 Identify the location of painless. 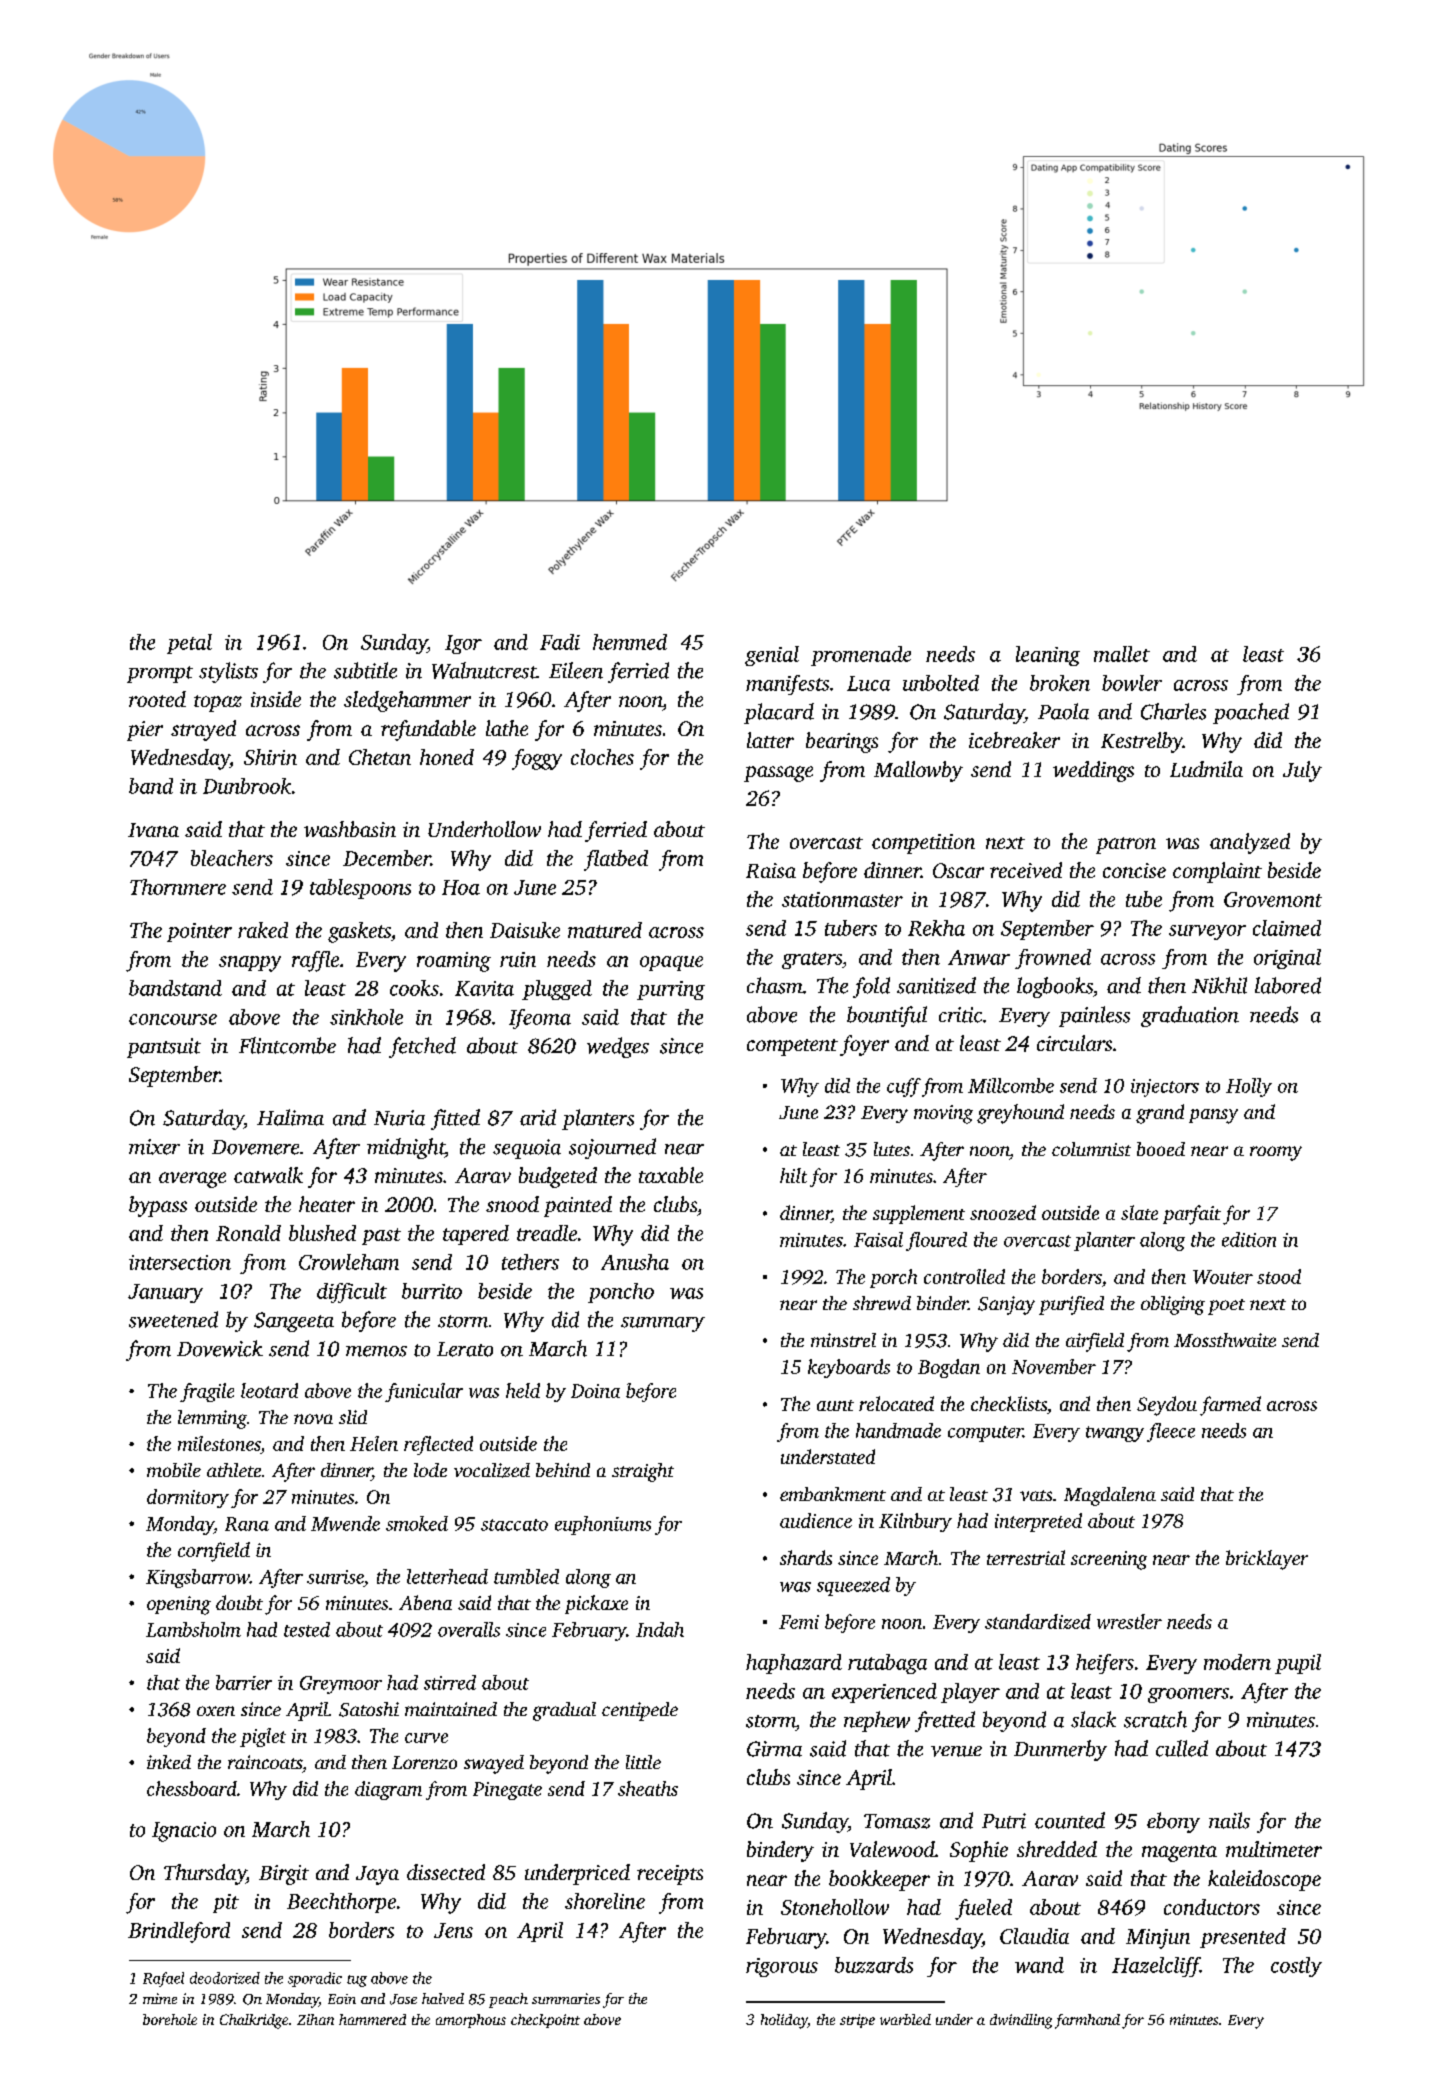
(1094, 1016).
